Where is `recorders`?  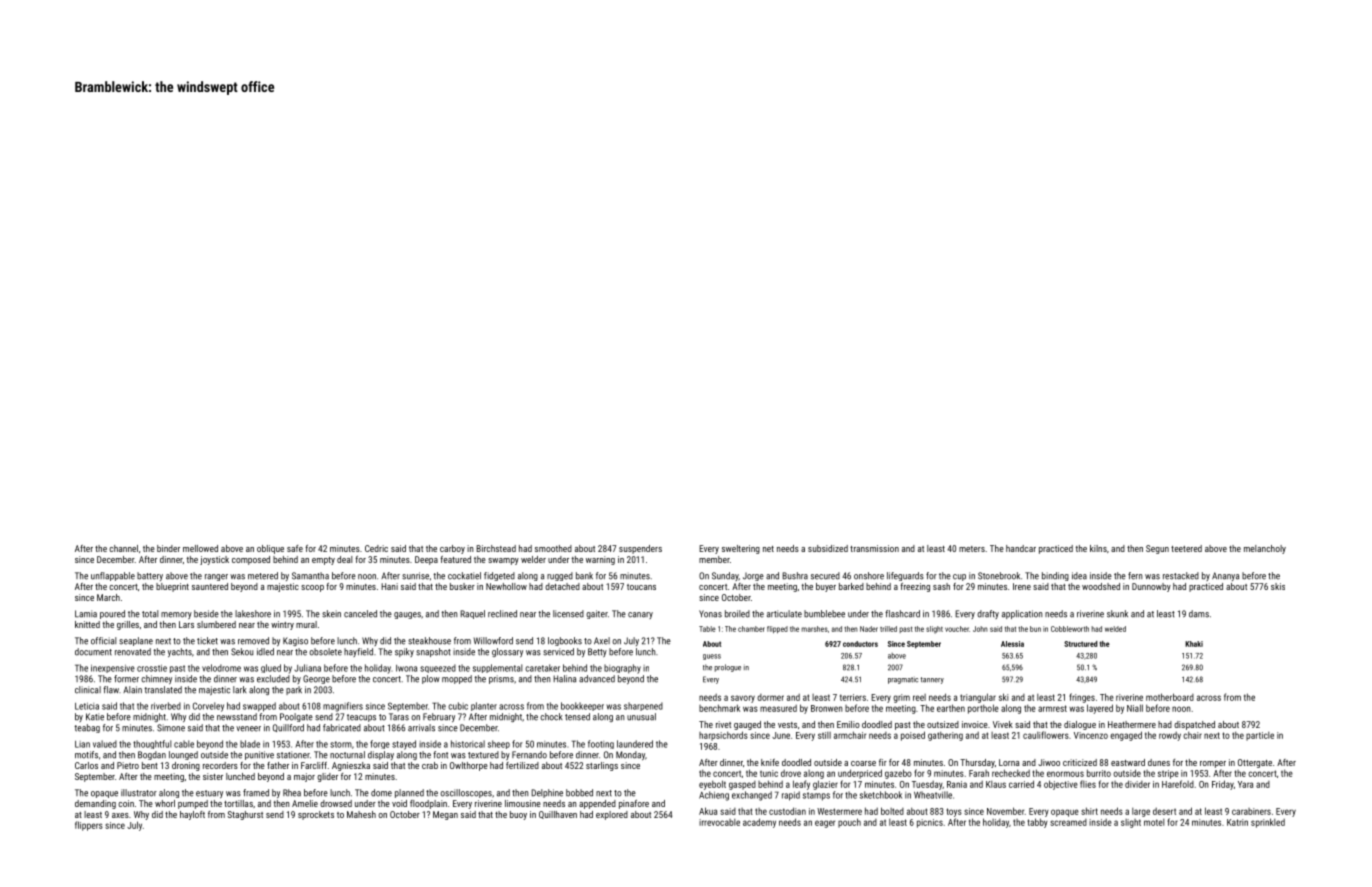
recorders is located at coordinates (220, 765).
